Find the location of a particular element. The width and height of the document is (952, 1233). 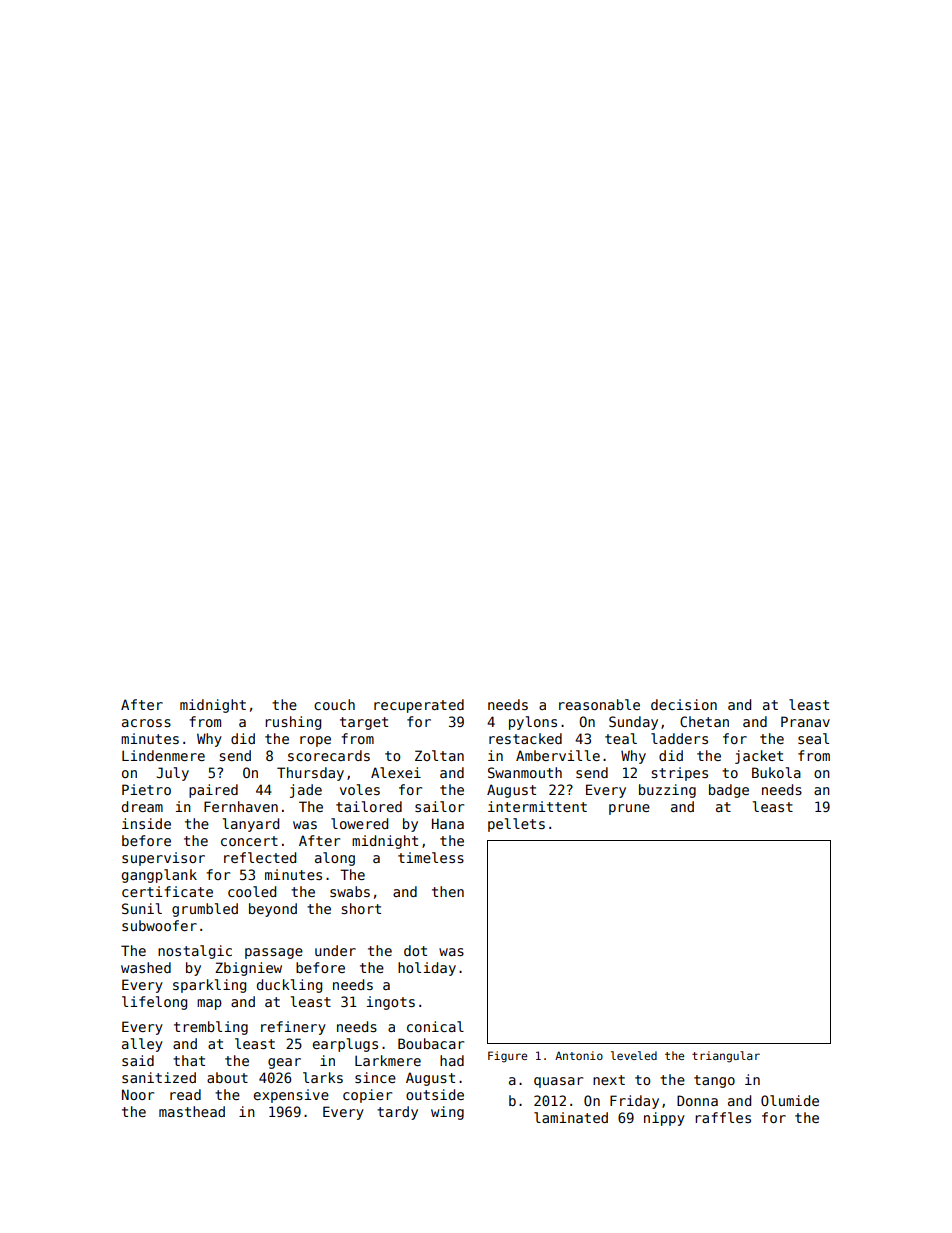

nippy is located at coordinates (664, 1119).
